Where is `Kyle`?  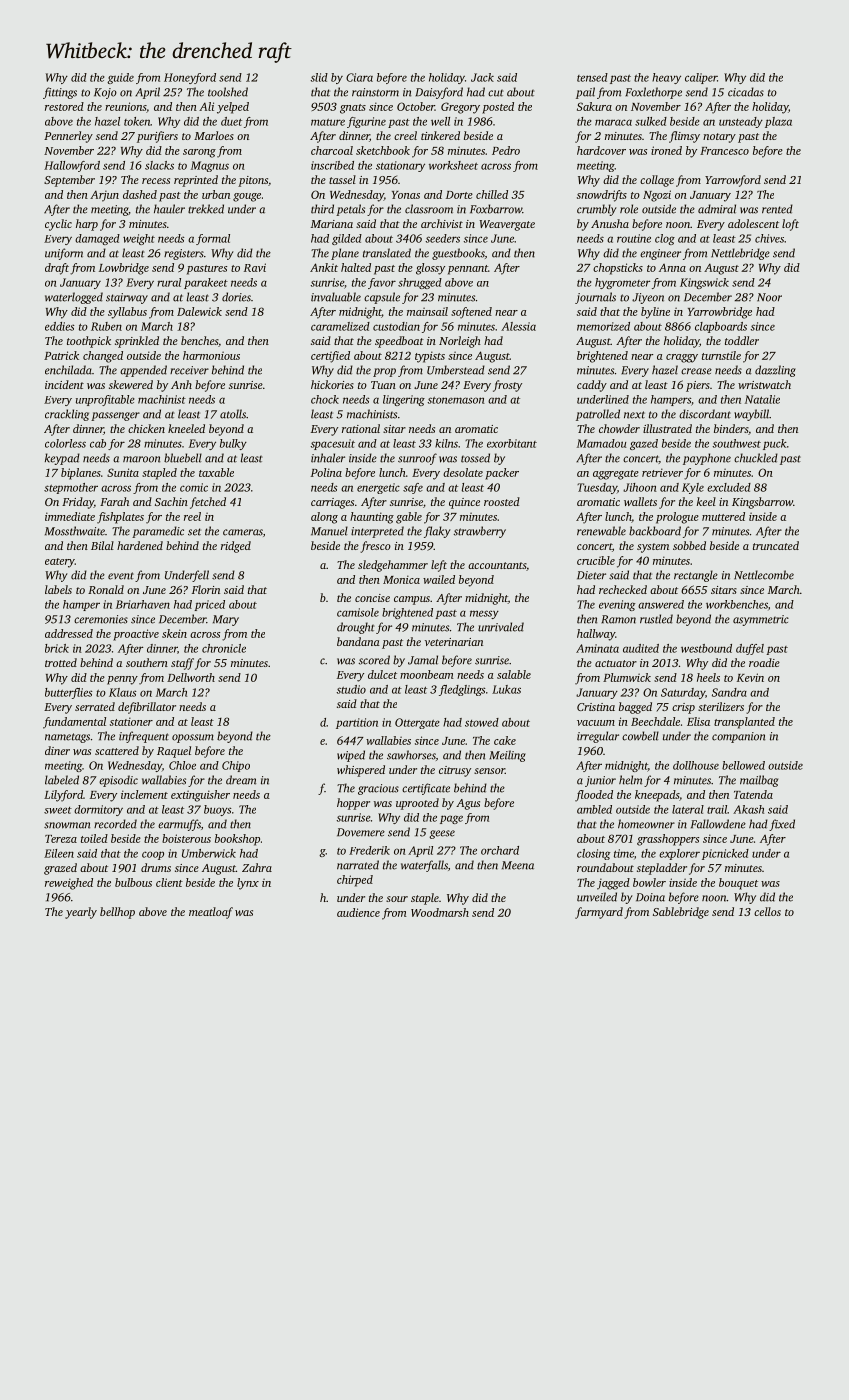 Kyle is located at coordinates (693, 488).
